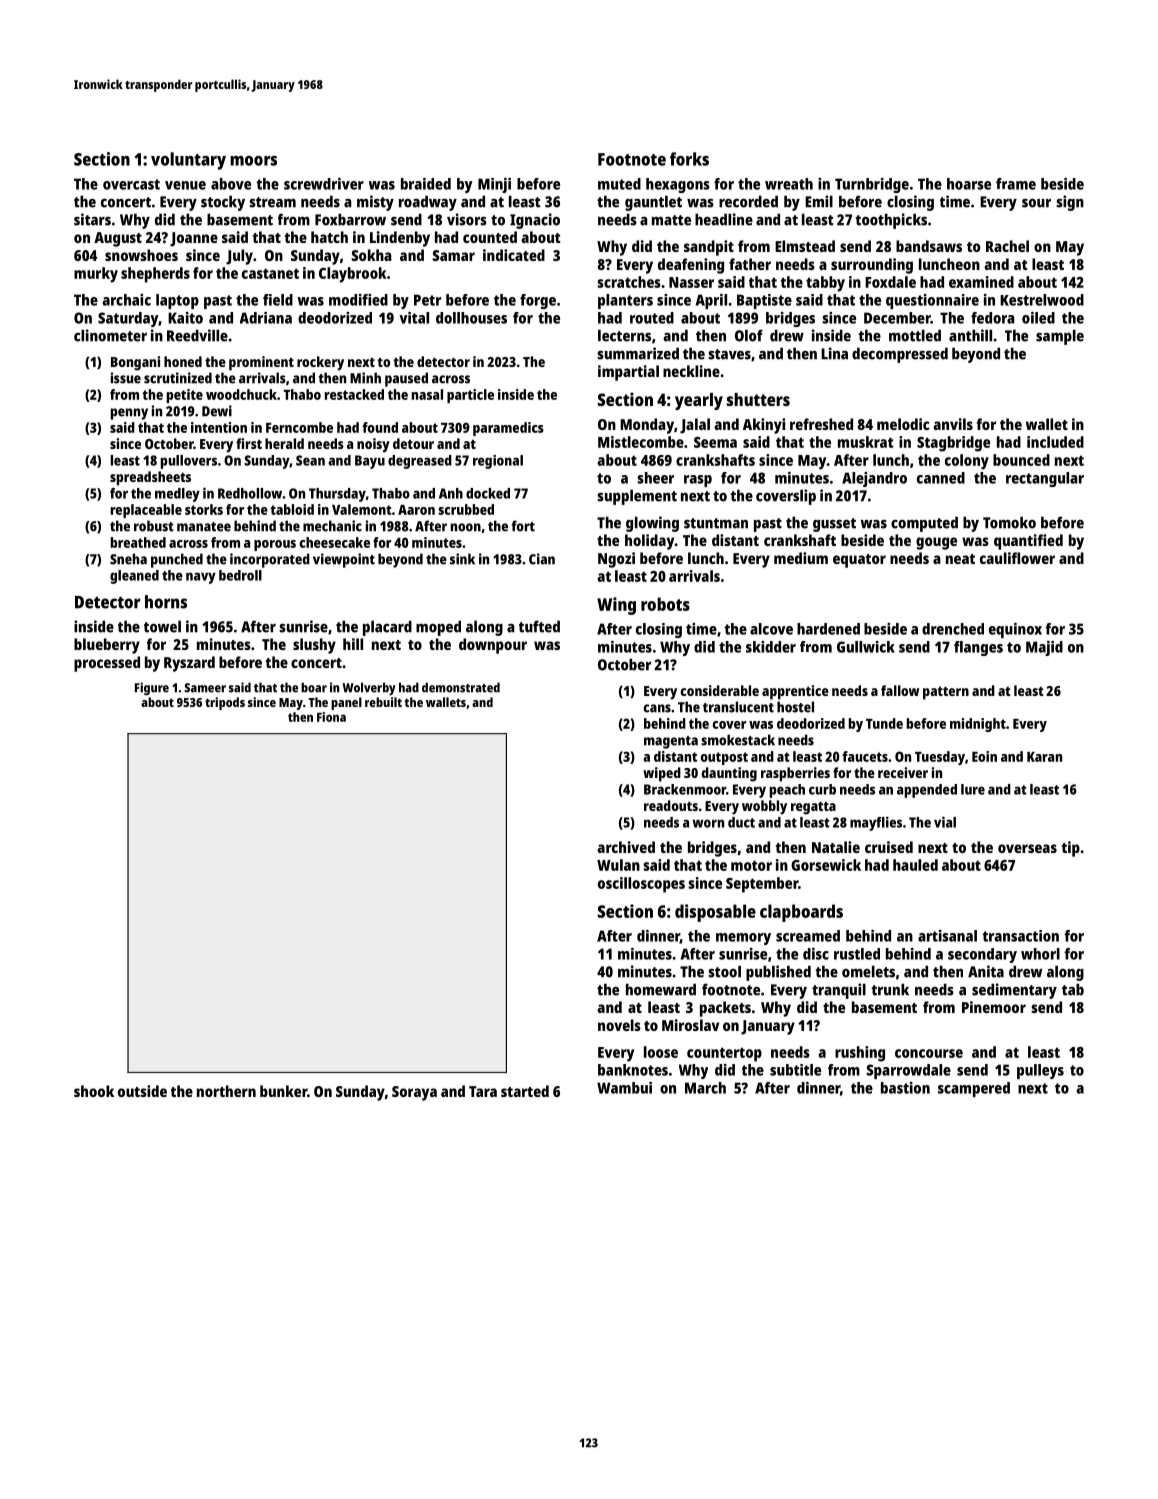 The image size is (1158, 1499). What do you see at coordinates (225, 703) in the image?
I see `tripods` at bounding box center [225, 703].
